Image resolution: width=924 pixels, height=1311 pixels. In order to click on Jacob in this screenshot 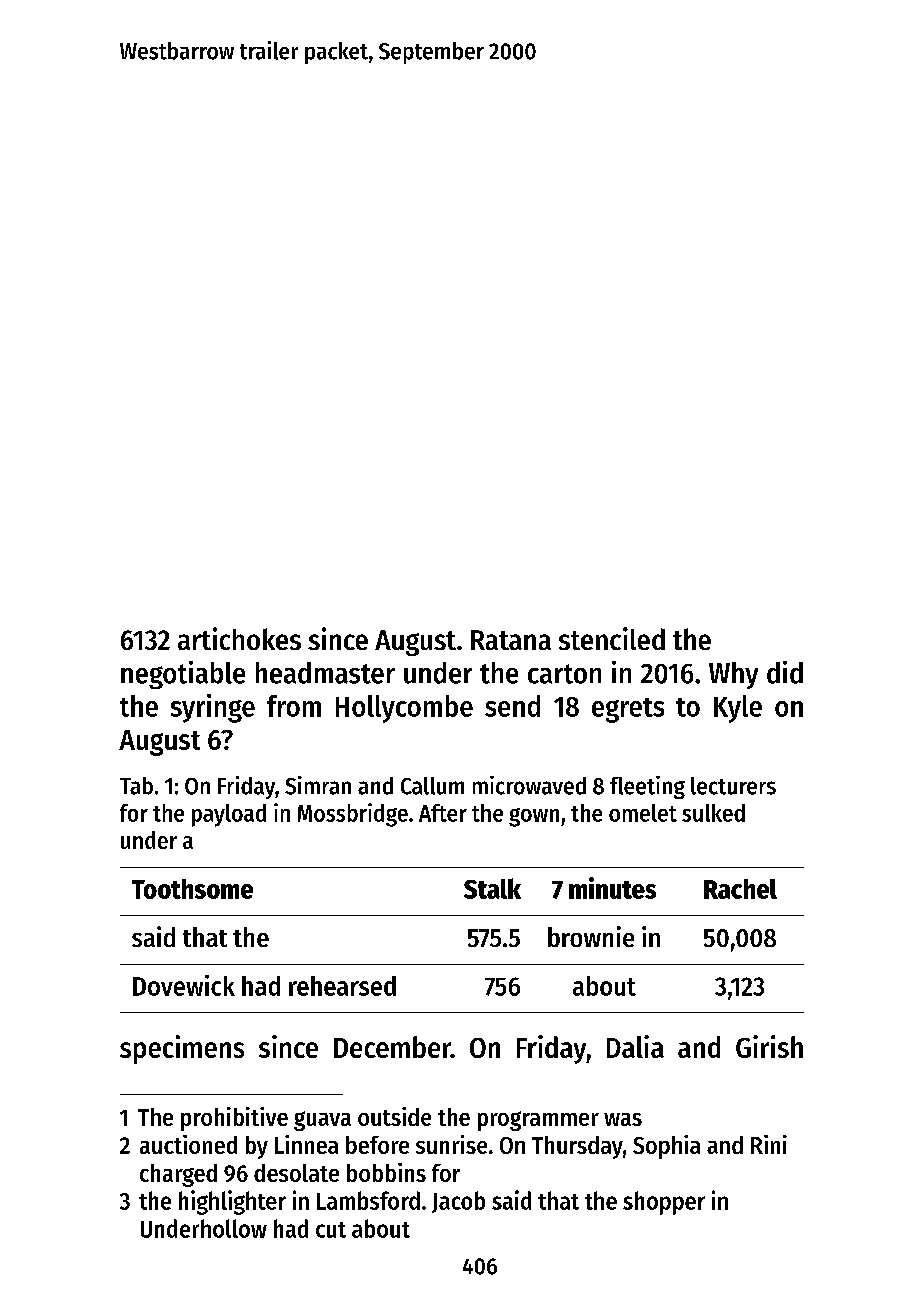, I will do `click(458, 1202)`.
